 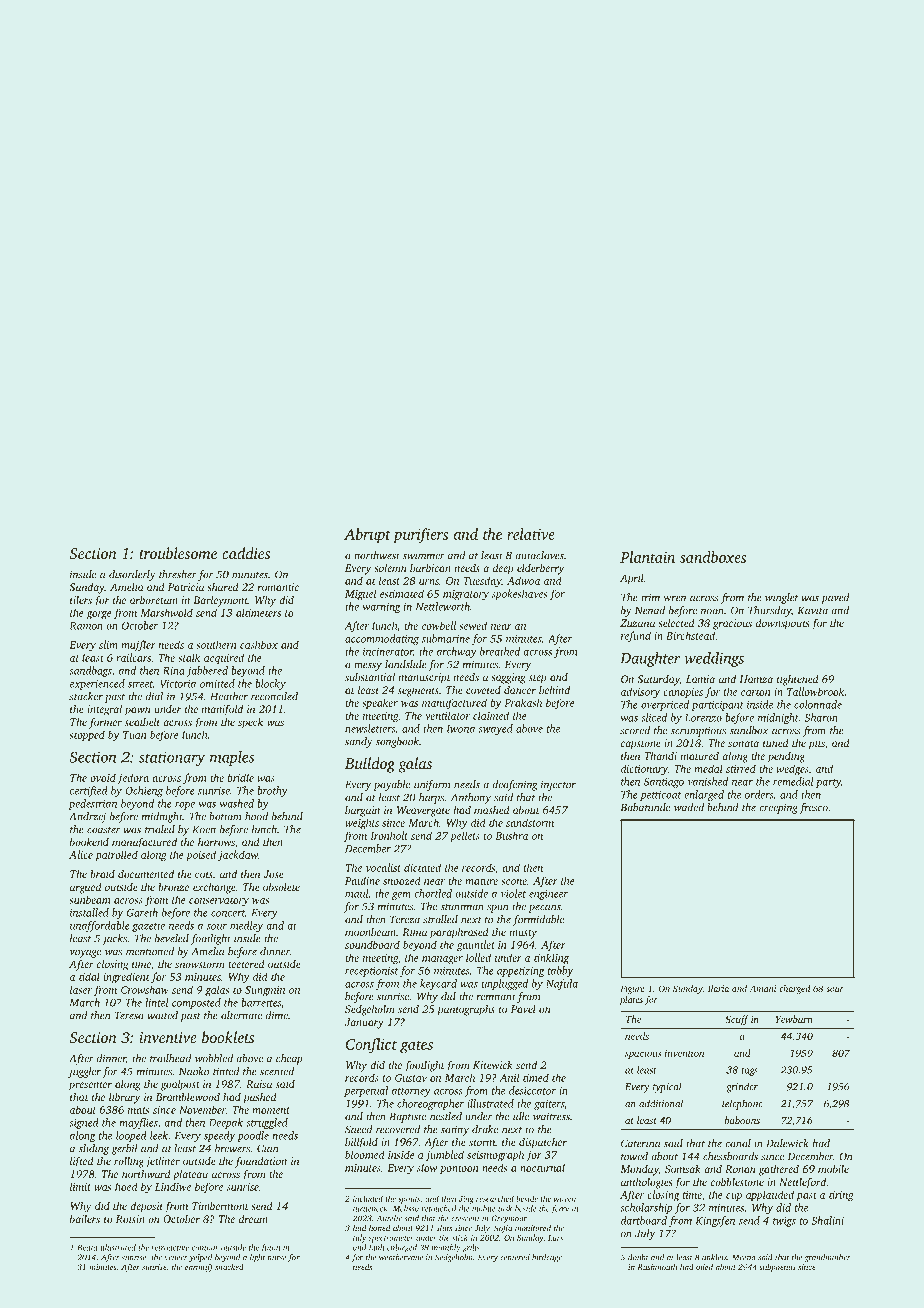 What do you see at coordinates (172, 938) in the document?
I see `beveled` at bounding box center [172, 938].
